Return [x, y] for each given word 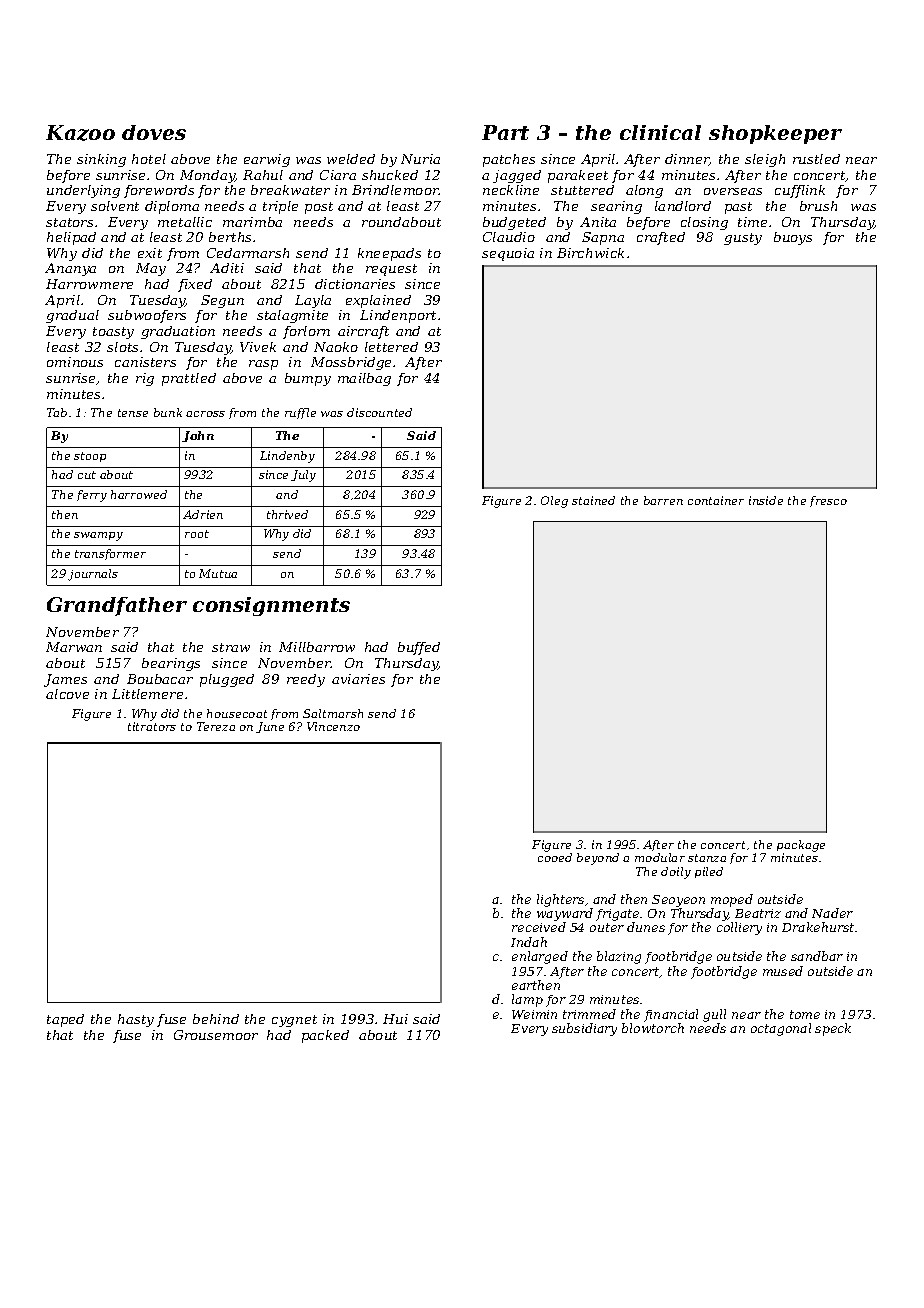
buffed [419, 648]
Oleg [554, 502]
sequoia [508, 254]
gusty [743, 239]
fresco [828, 501]
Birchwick [590, 253]
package [801, 846]
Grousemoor [216, 1035]
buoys [793, 238]
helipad [71, 238]
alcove [67, 694]
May [151, 269]
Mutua [218, 573]
